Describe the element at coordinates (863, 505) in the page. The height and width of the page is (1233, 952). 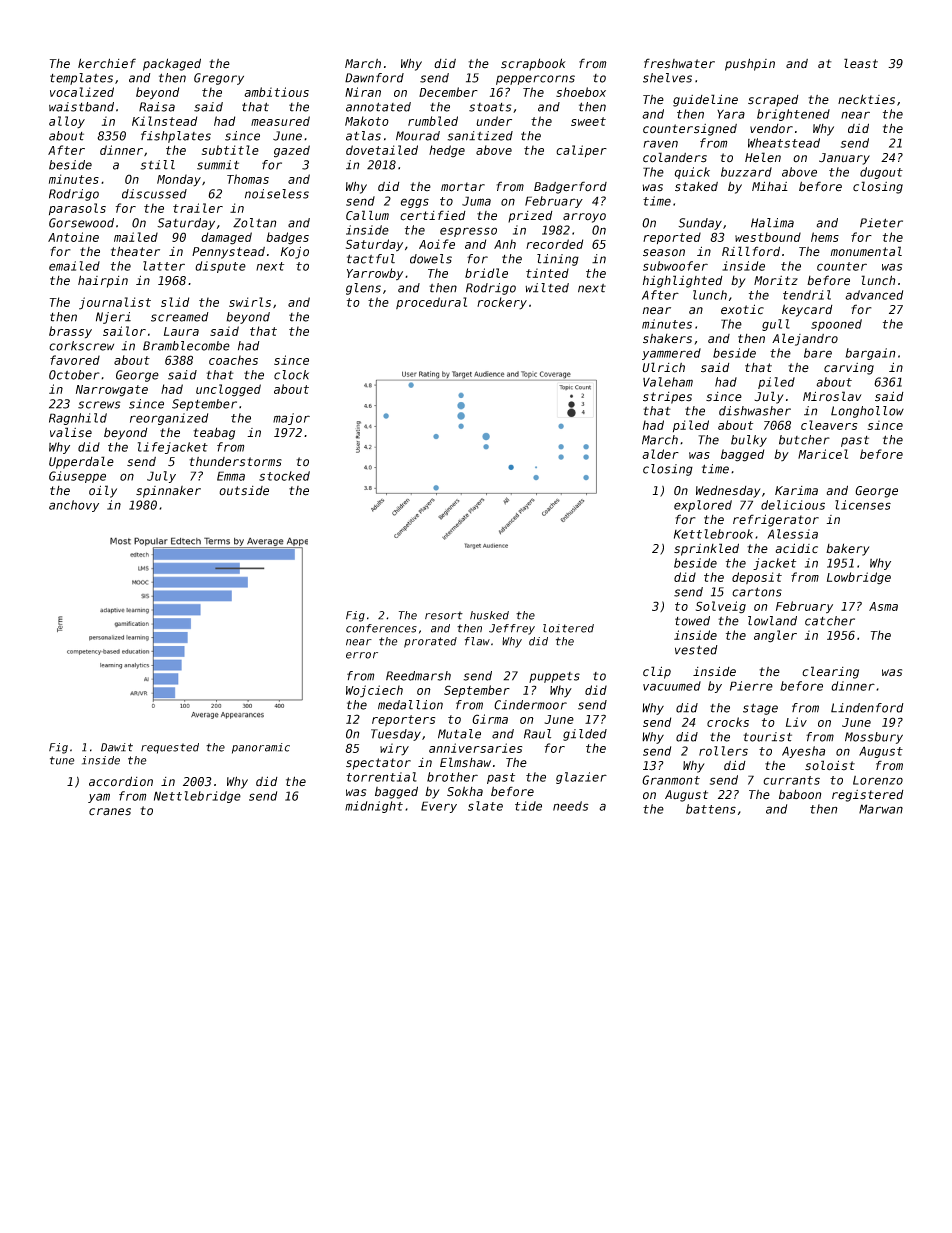
I see `licenses` at that location.
